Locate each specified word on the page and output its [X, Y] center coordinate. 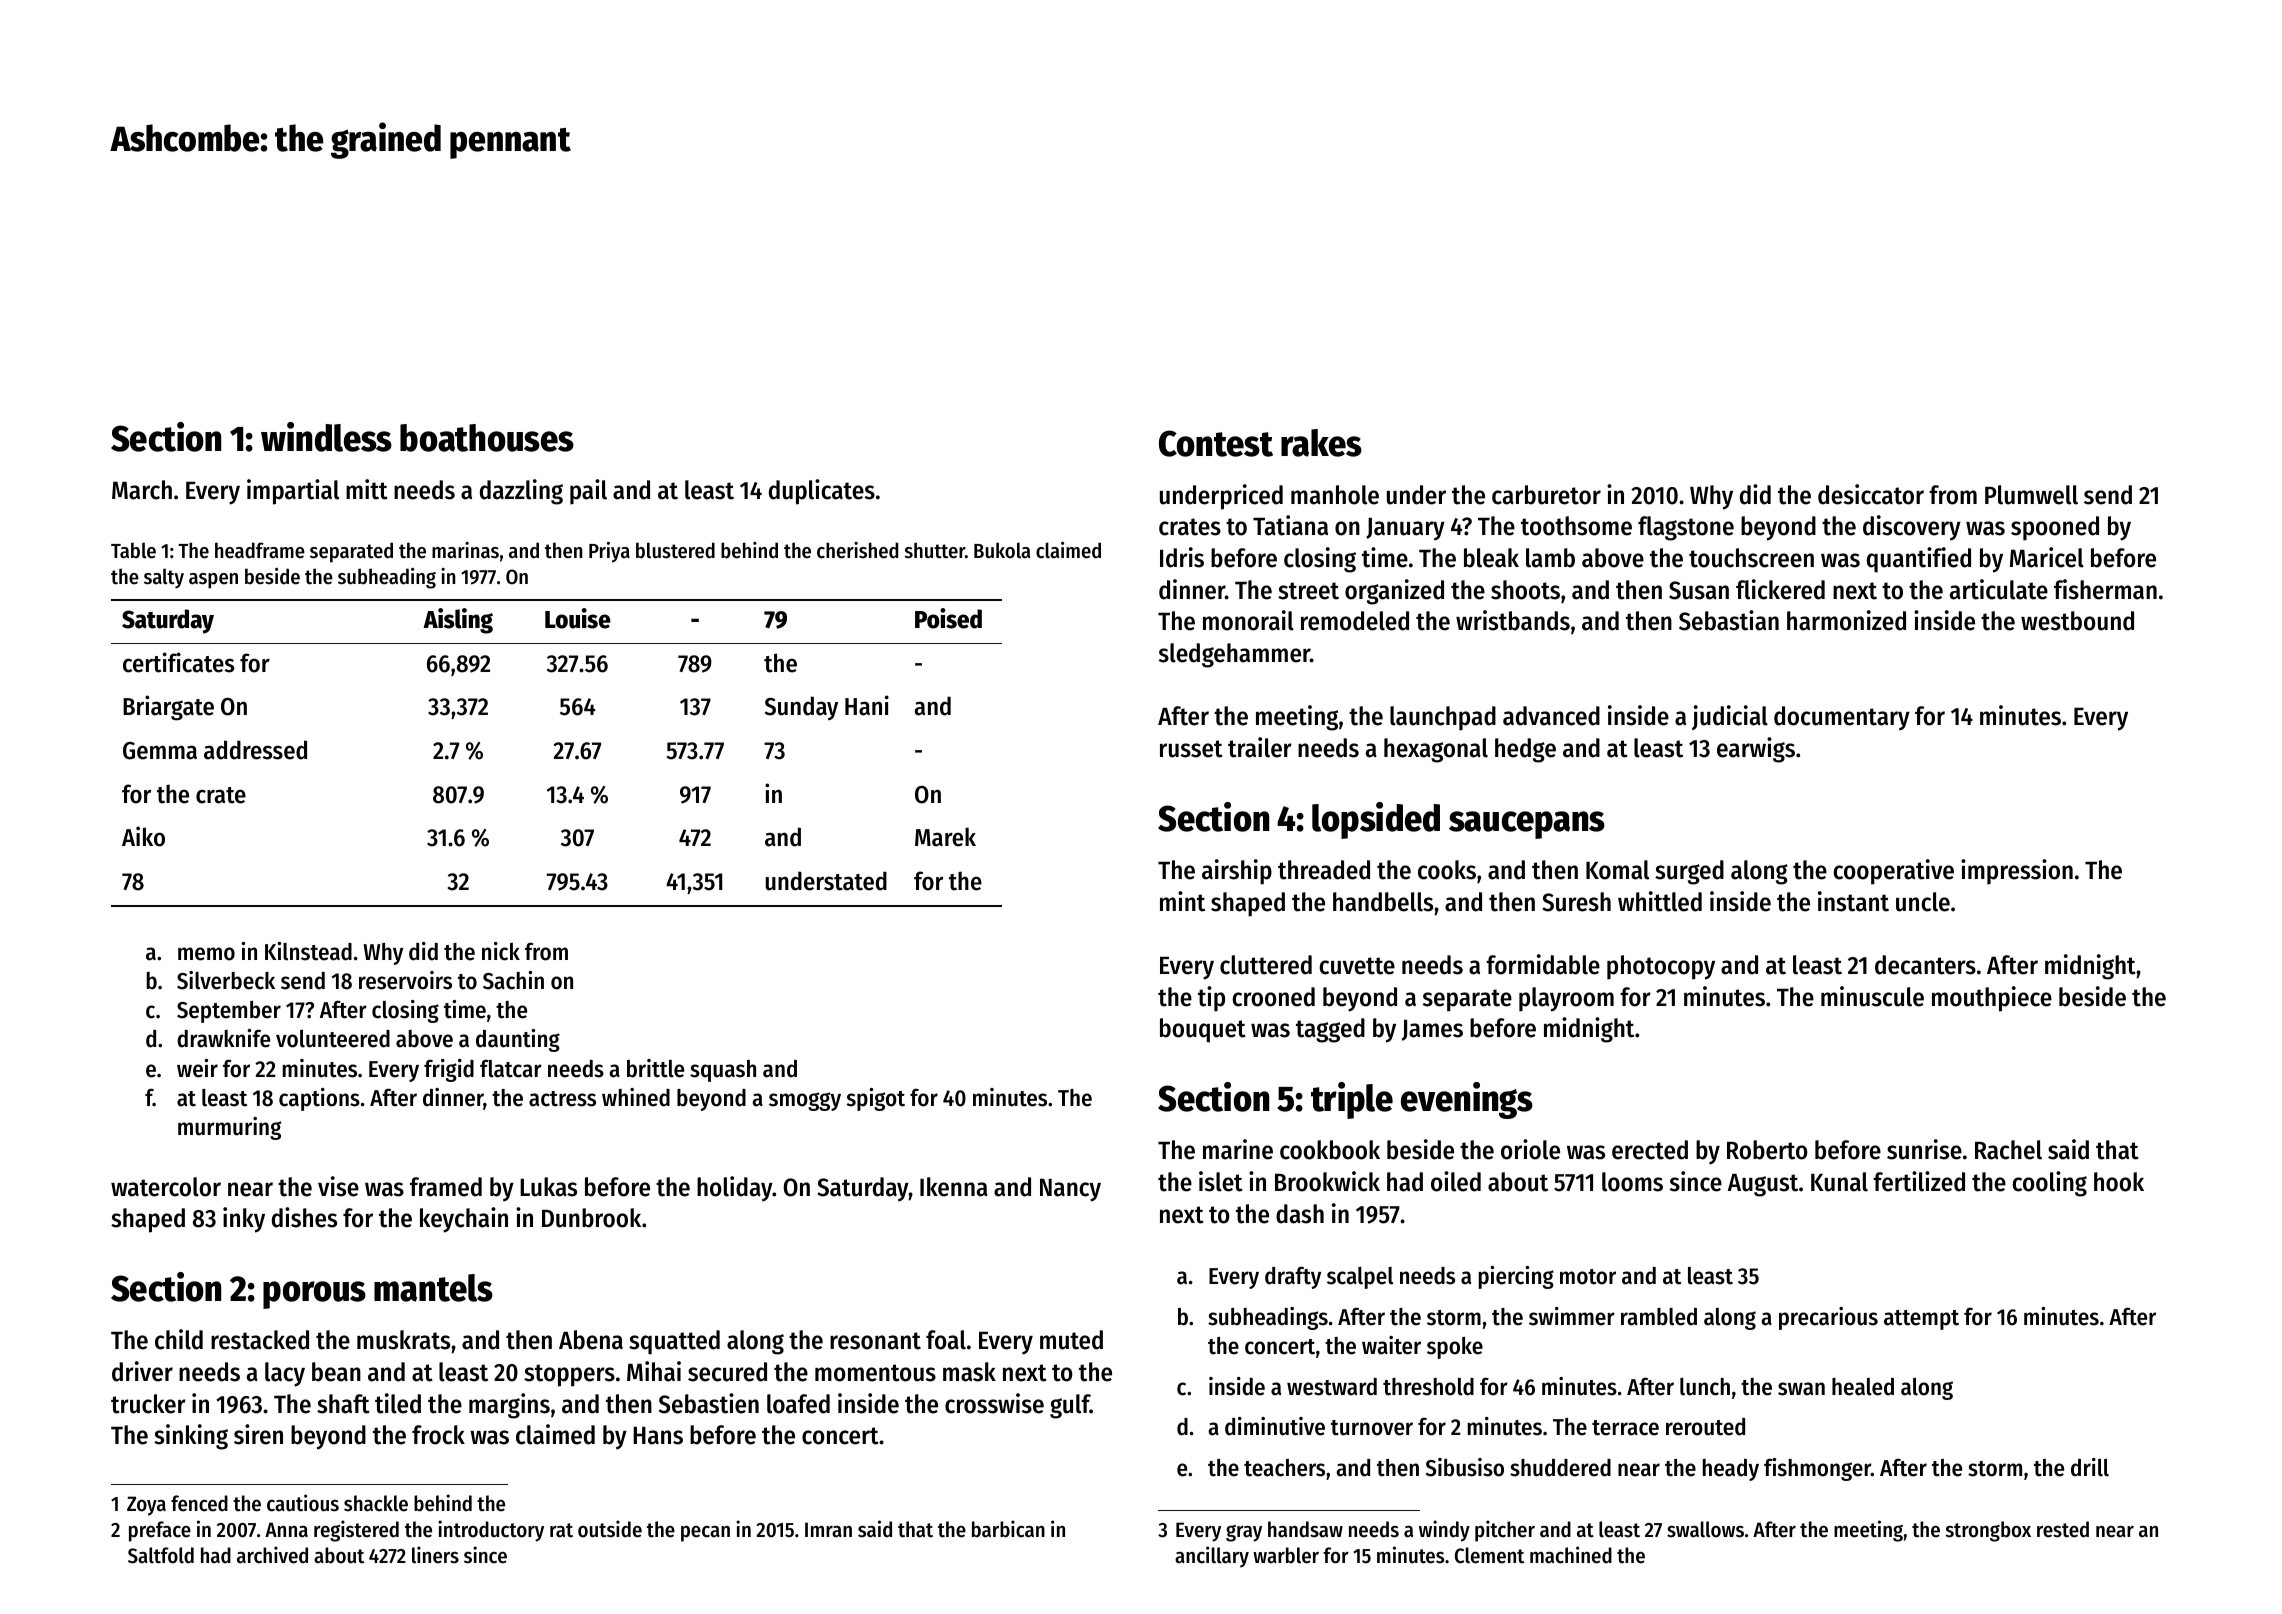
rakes [1321, 443]
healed [1863, 1387]
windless [326, 437]
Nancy [1070, 1190]
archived [272, 1555]
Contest [1216, 443]
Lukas [548, 1187]
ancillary [1212, 1557]
